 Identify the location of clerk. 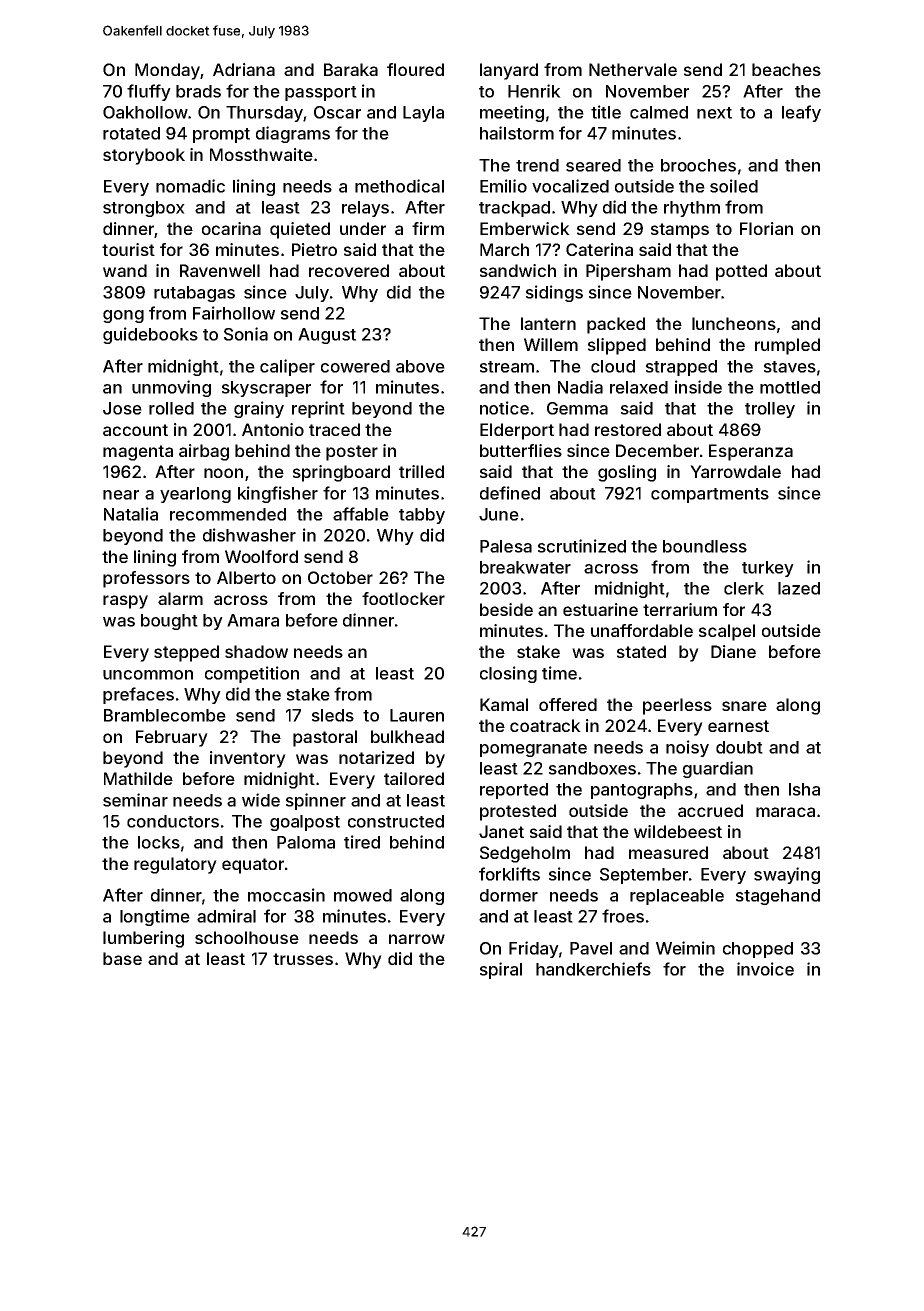
(744, 588).
